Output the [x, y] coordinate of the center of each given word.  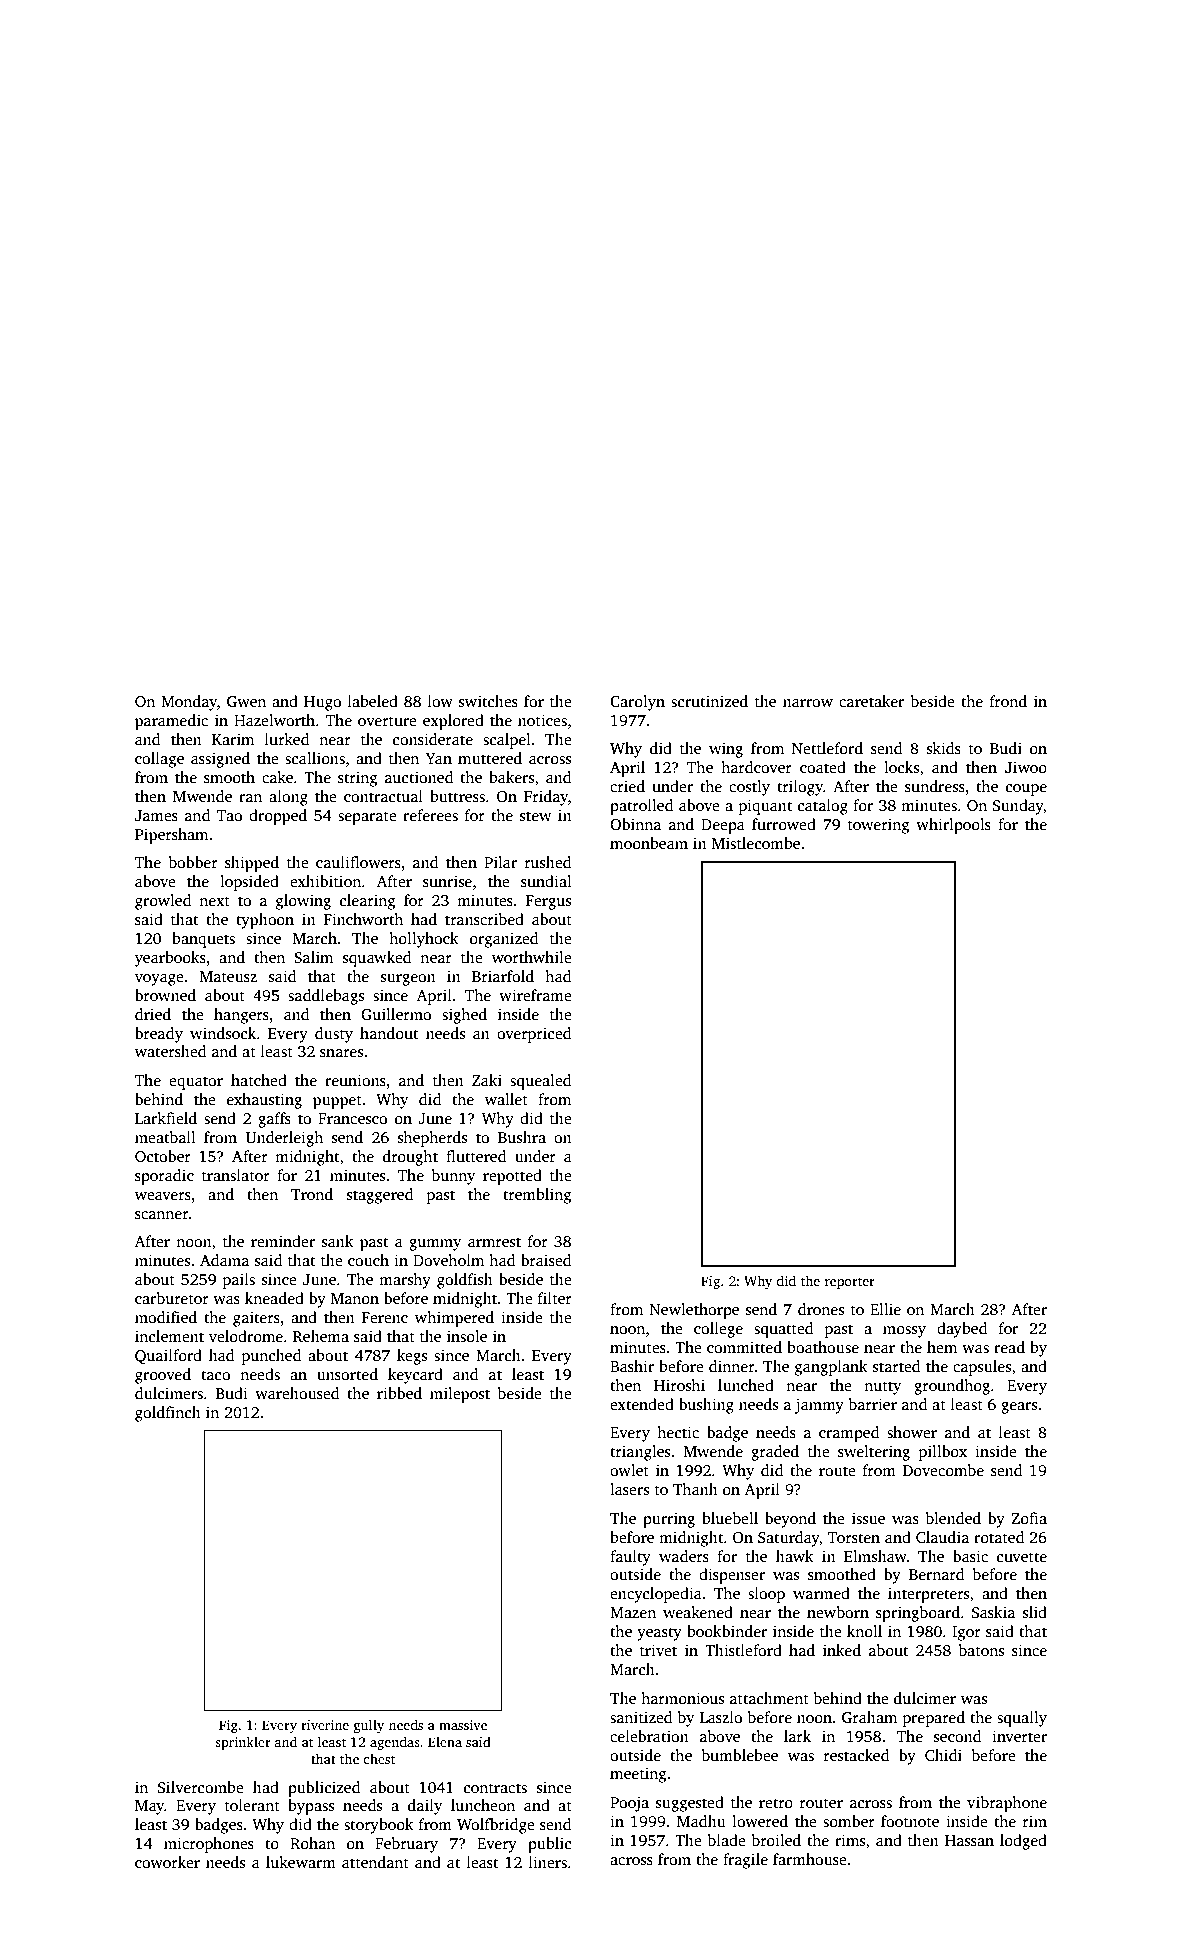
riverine [325, 1725]
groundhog [952, 1387]
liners [548, 1862]
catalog [823, 807]
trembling [537, 1196]
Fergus [548, 902]
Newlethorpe [694, 1311]
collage [159, 760]
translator [236, 1175]
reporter [850, 1283]
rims [850, 1840]
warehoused [297, 1393]
